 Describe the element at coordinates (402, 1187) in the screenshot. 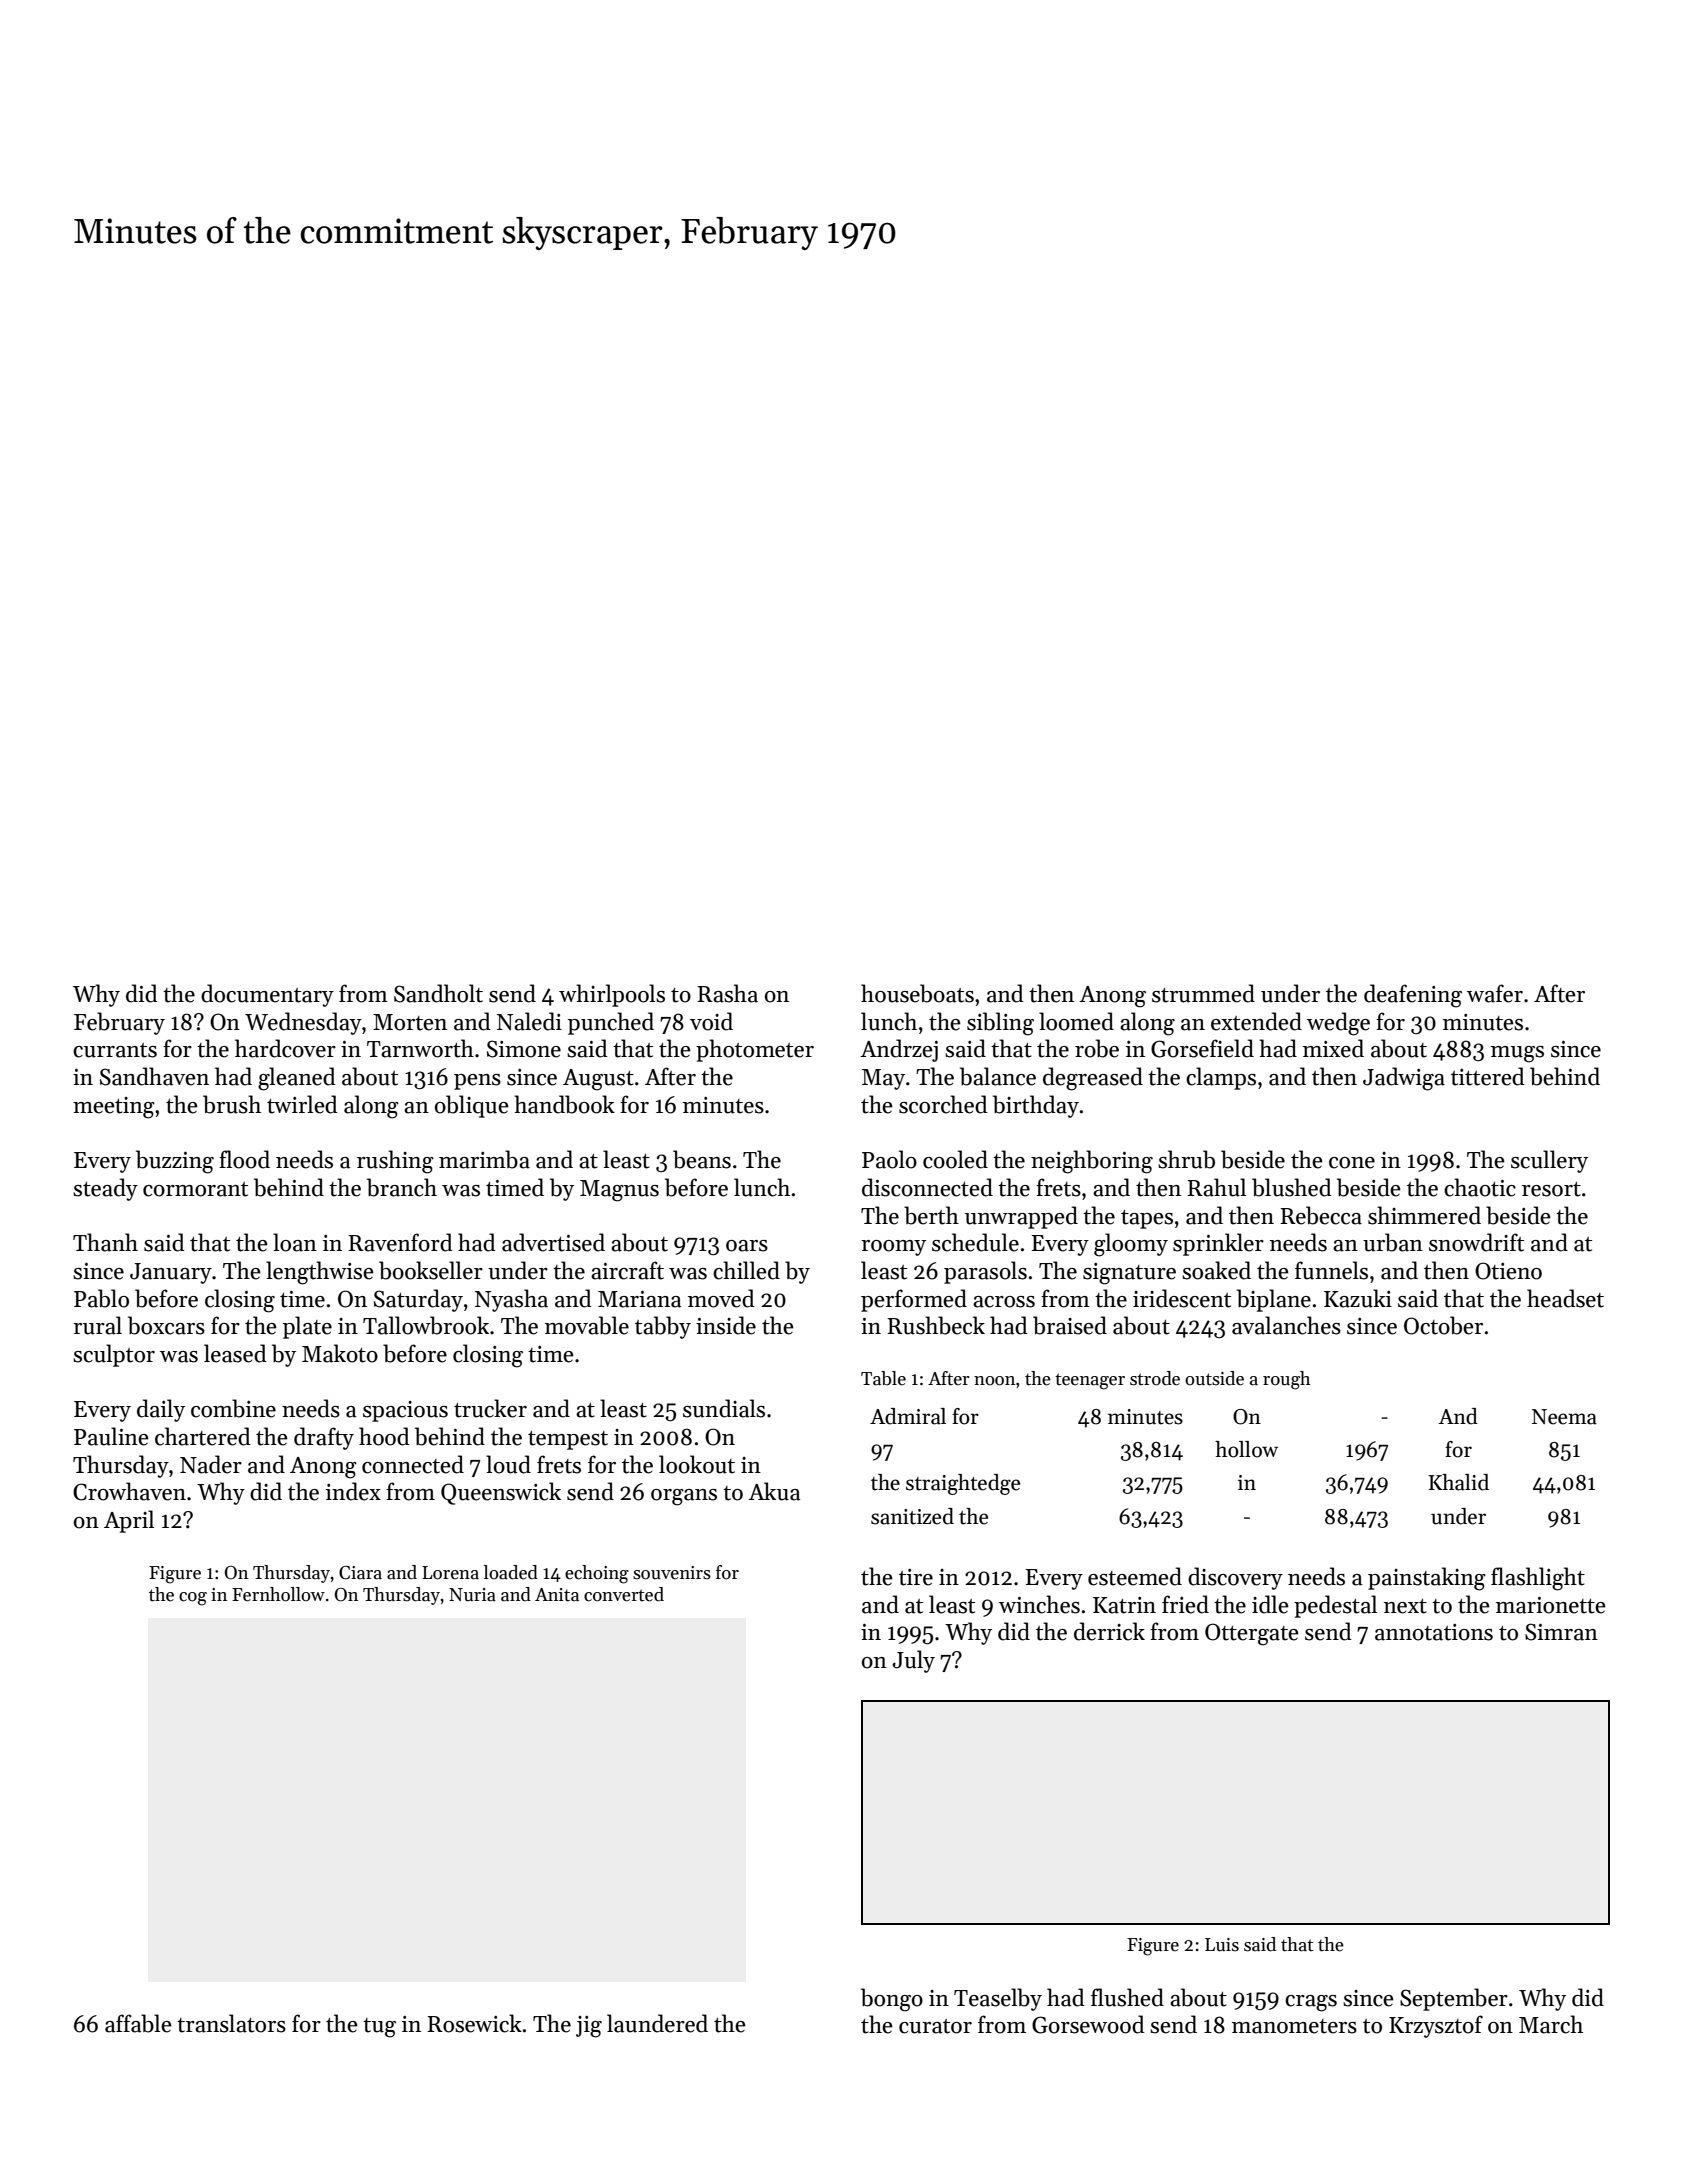

I see `branch` at that location.
